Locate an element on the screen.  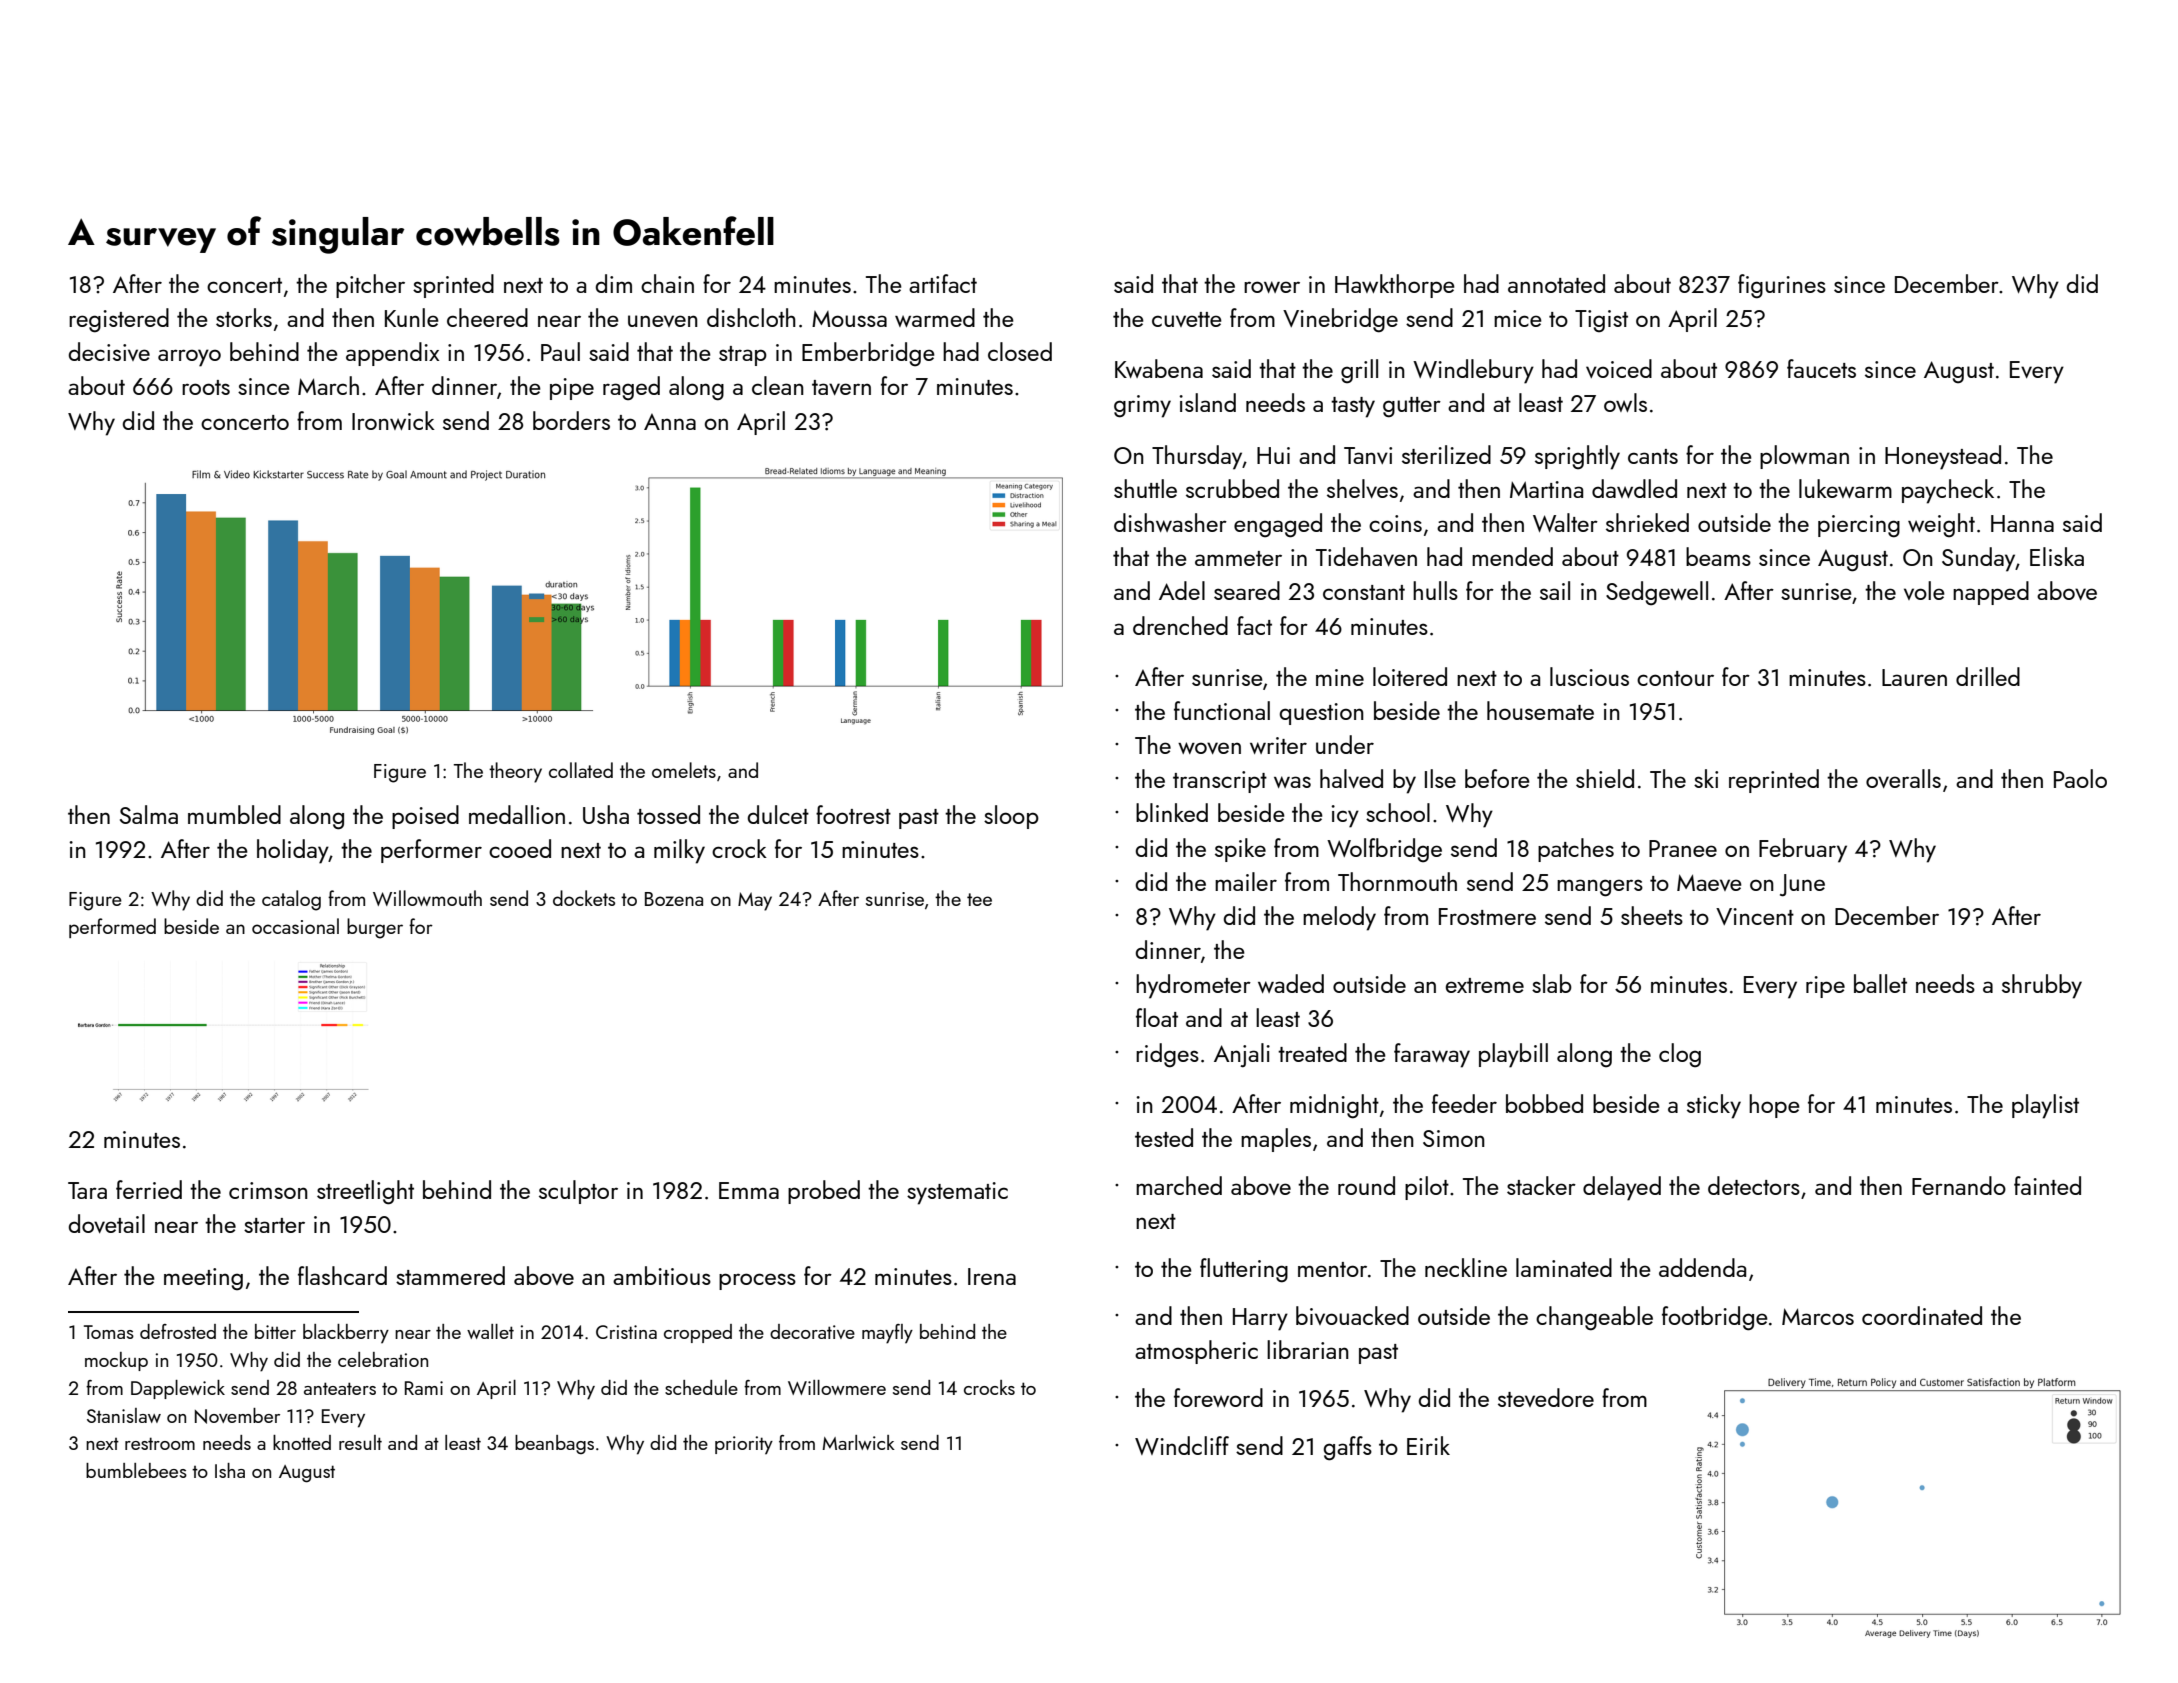
registered is located at coordinates (119, 320).
